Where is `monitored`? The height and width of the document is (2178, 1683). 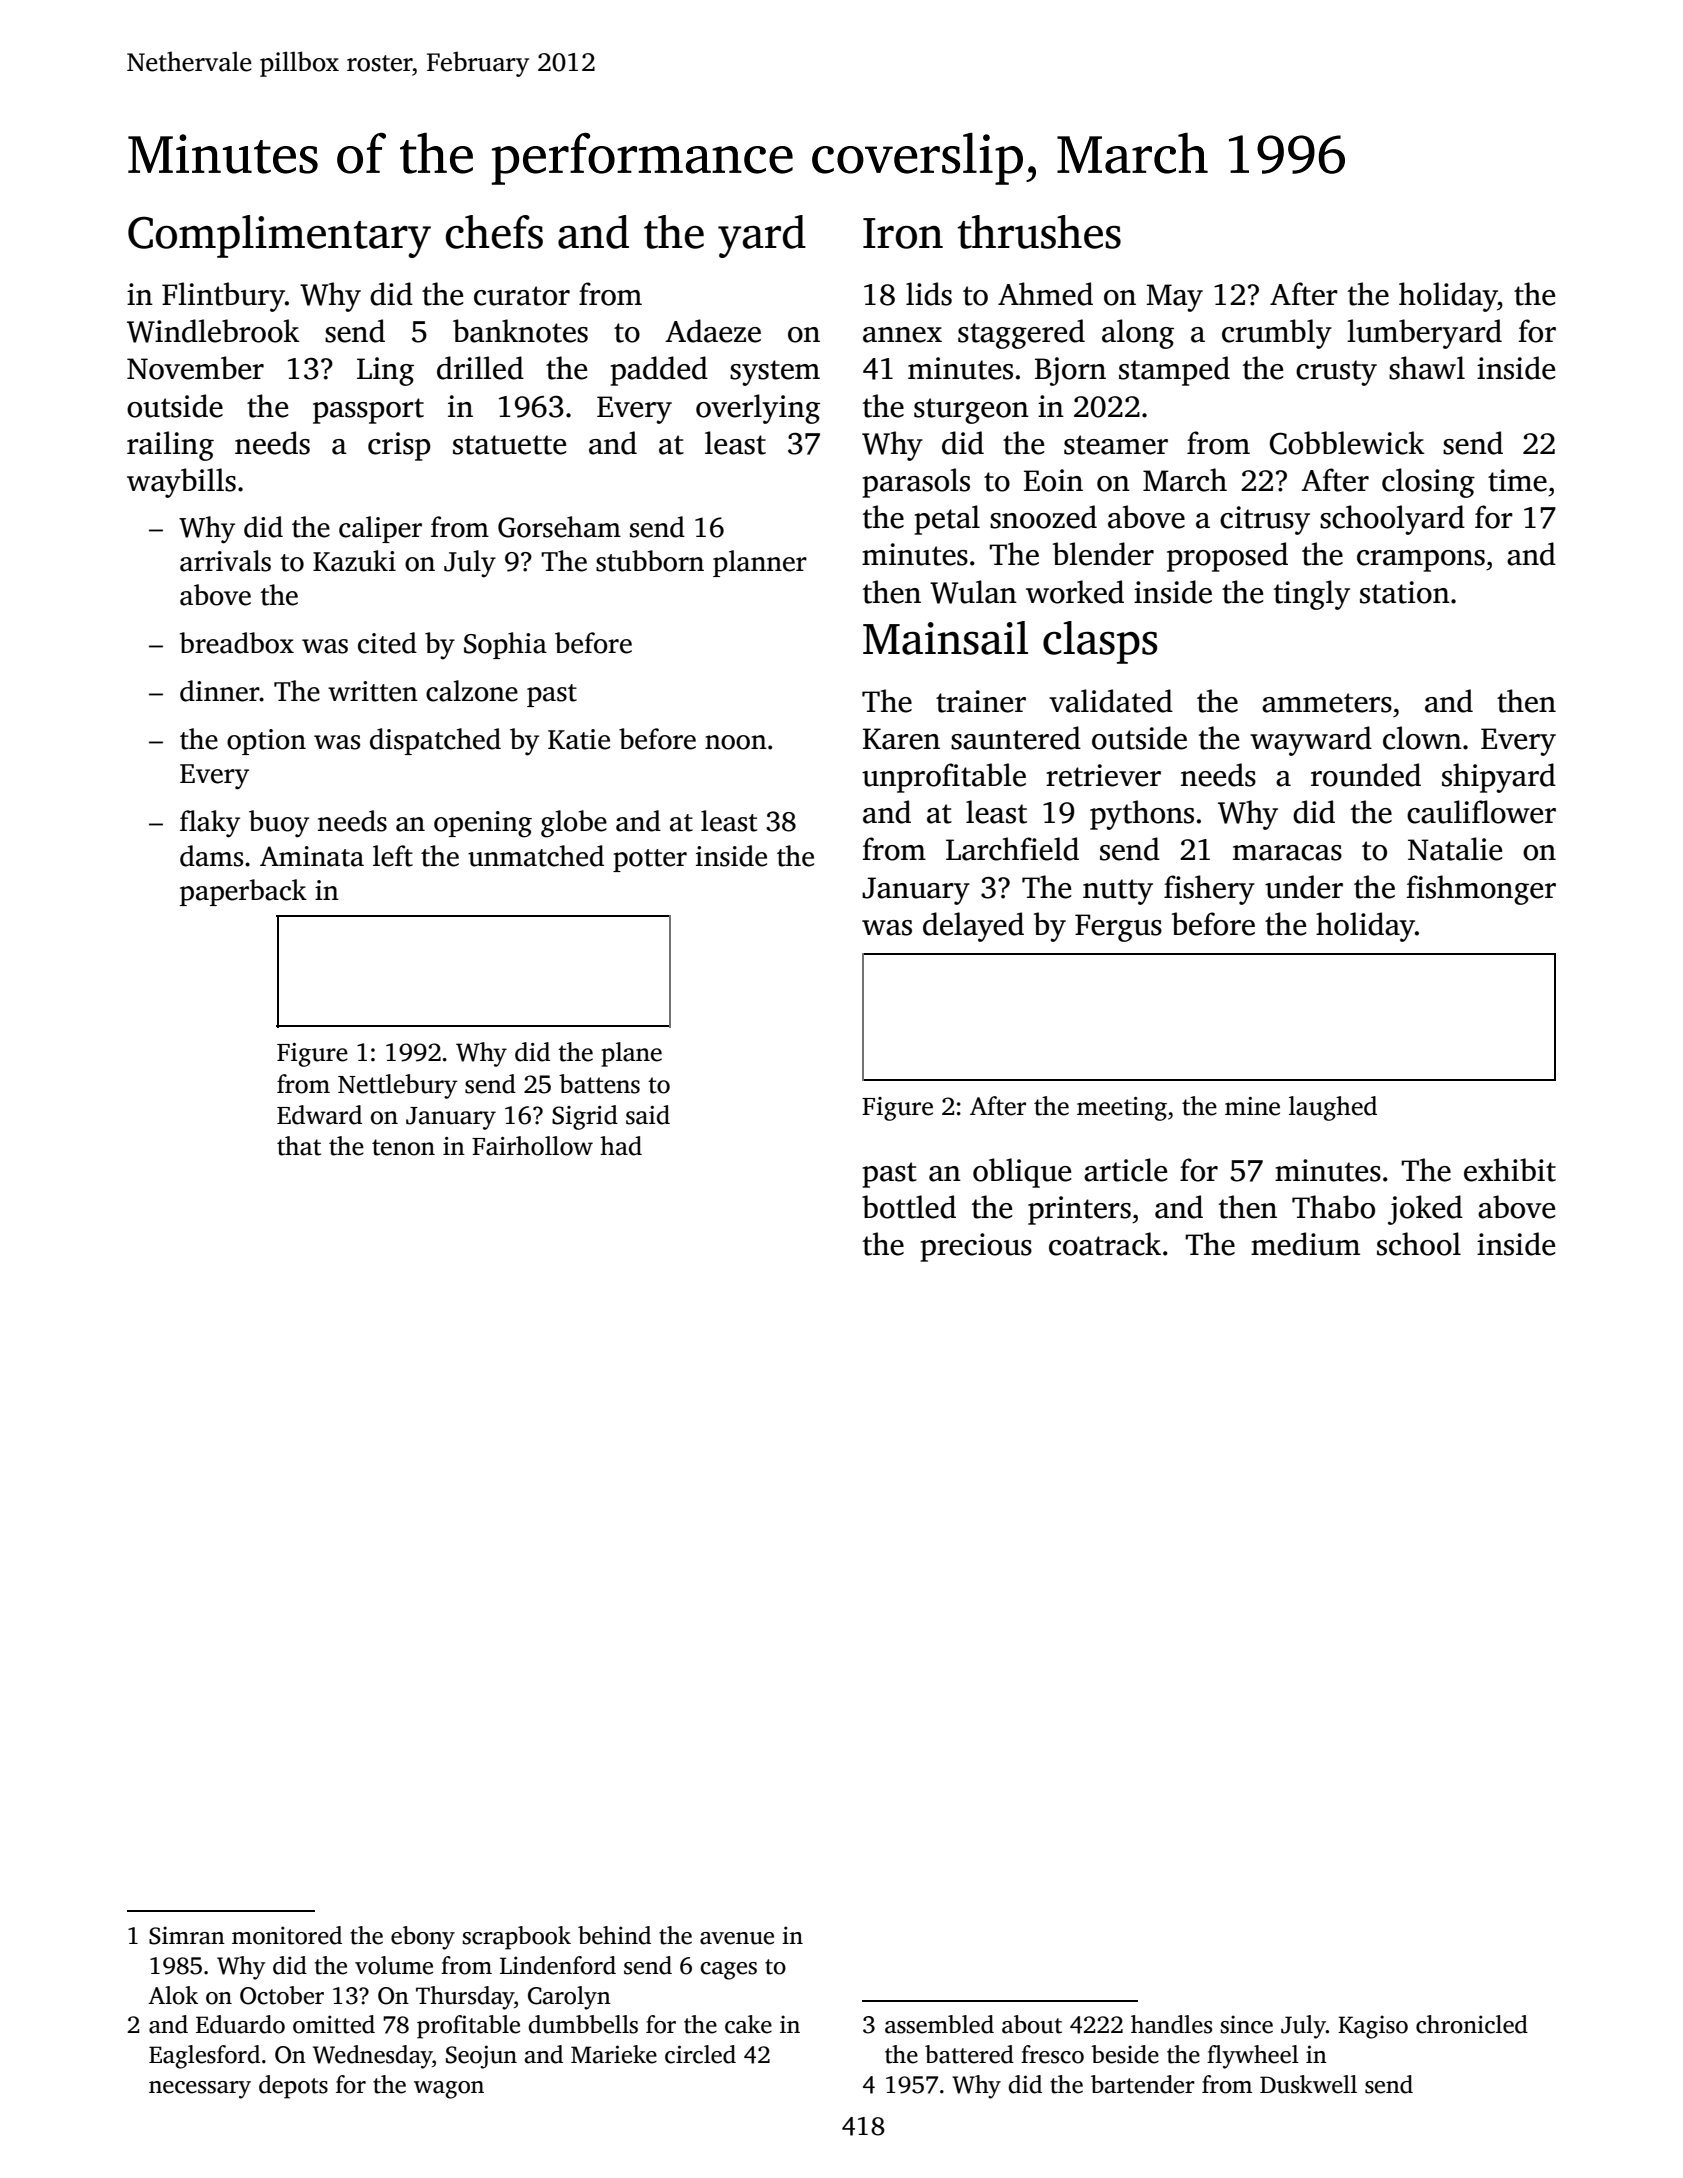
monitored is located at coordinates (287, 1935).
